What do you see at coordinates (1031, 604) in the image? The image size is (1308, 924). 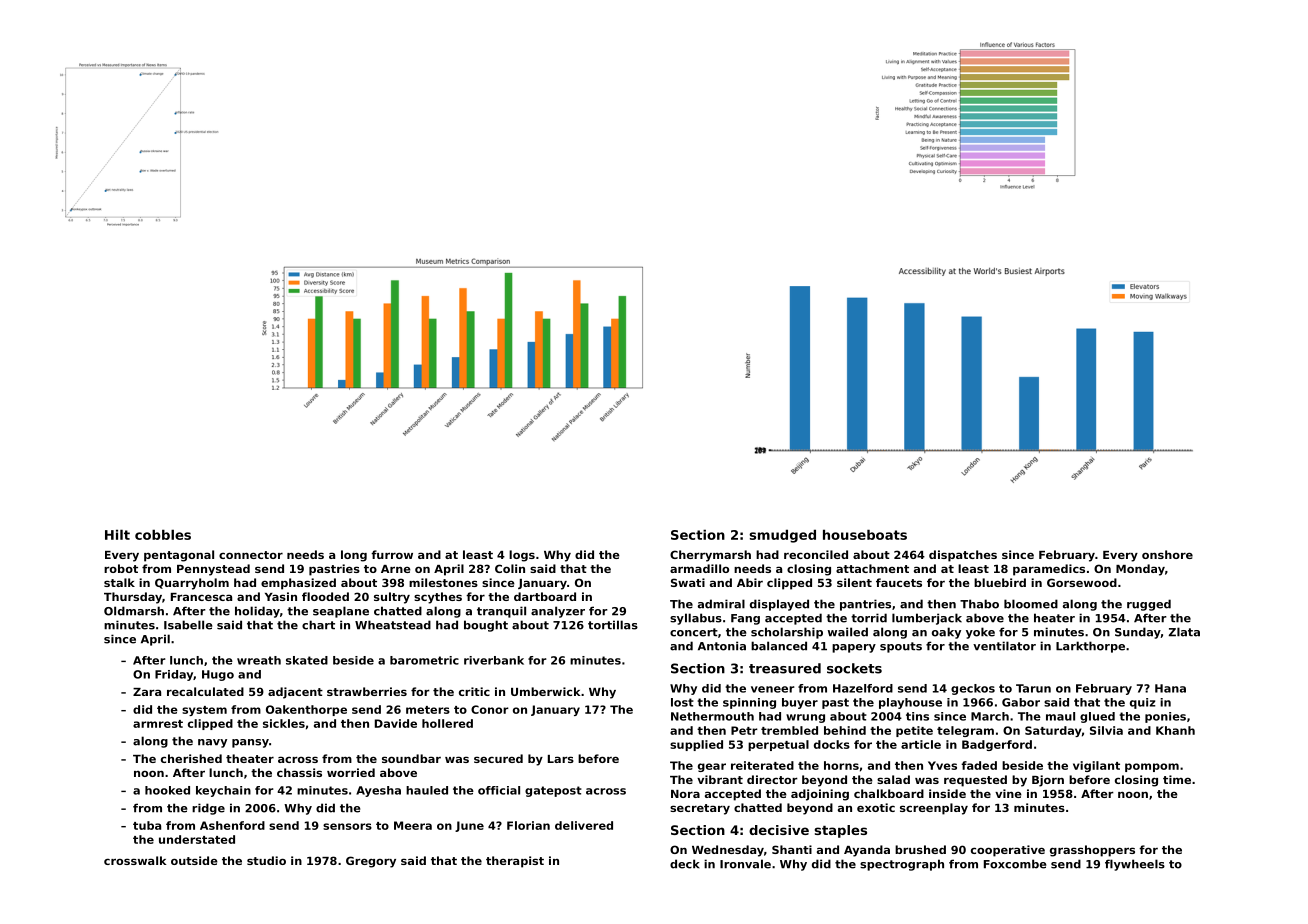 I see `bloomed` at bounding box center [1031, 604].
